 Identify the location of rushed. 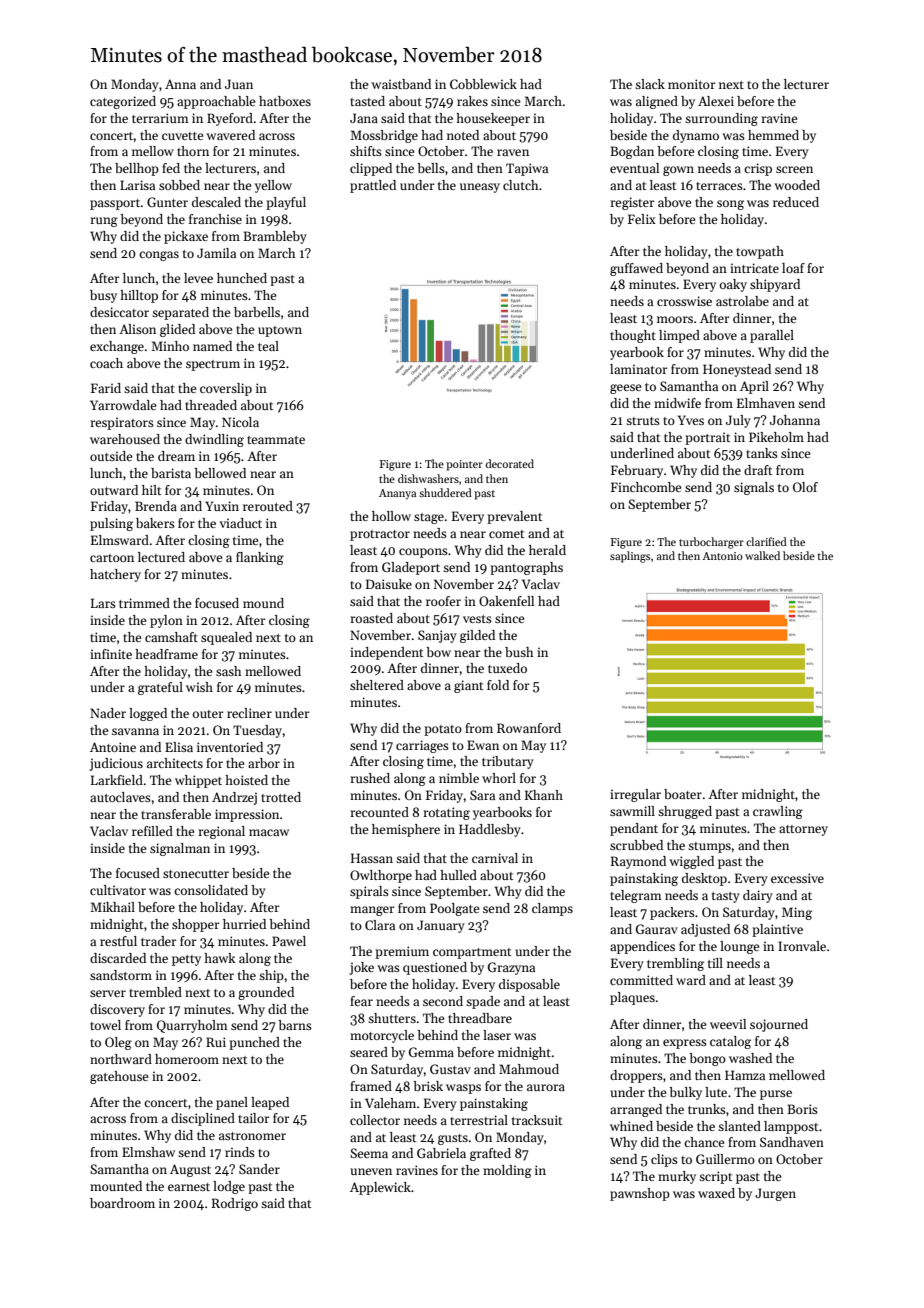
(370, 778).
